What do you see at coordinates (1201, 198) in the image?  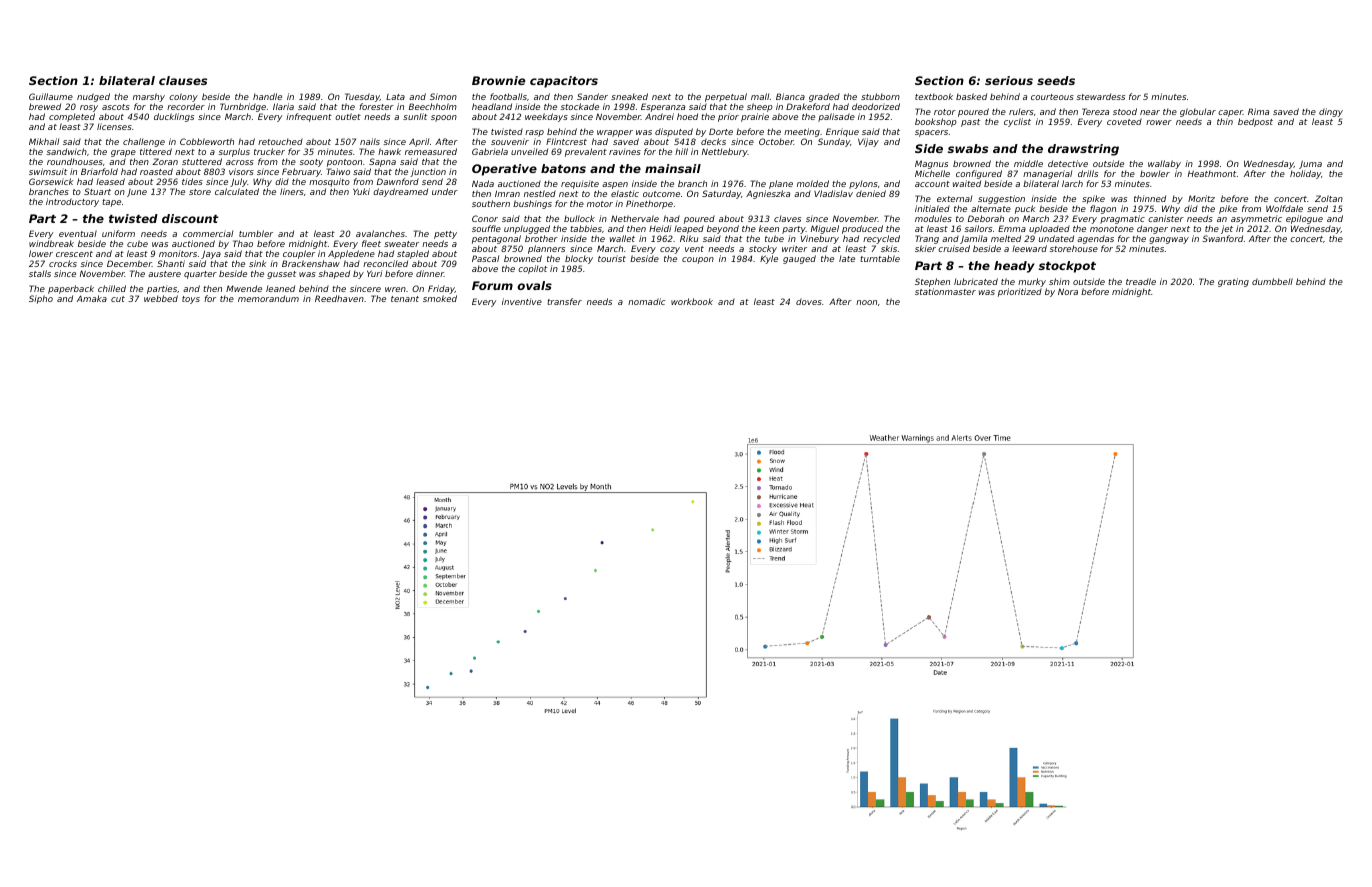 I see `Moritz` at bounding box center [1201, 198].
